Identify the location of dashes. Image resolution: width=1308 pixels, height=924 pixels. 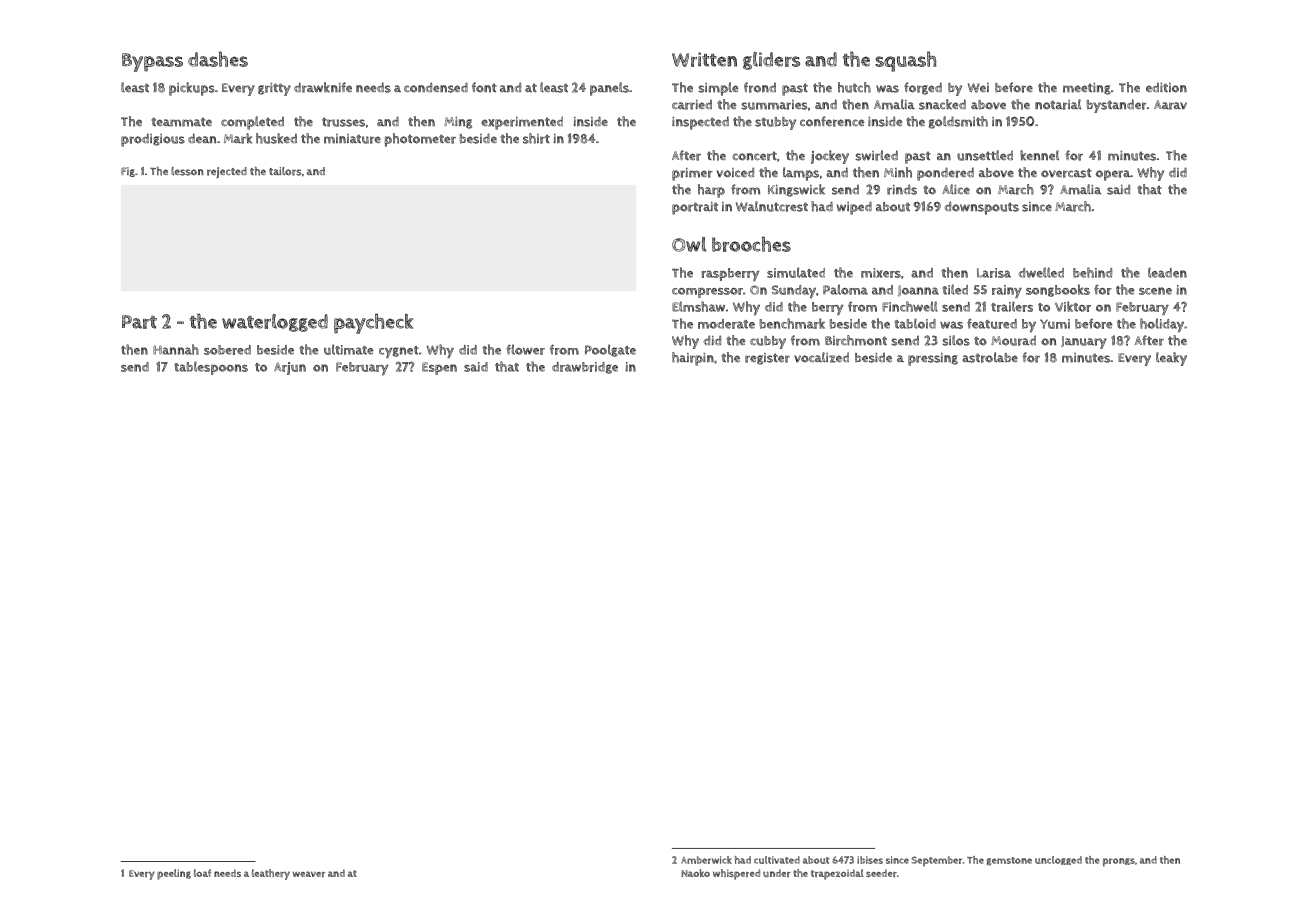
(218, 59).
